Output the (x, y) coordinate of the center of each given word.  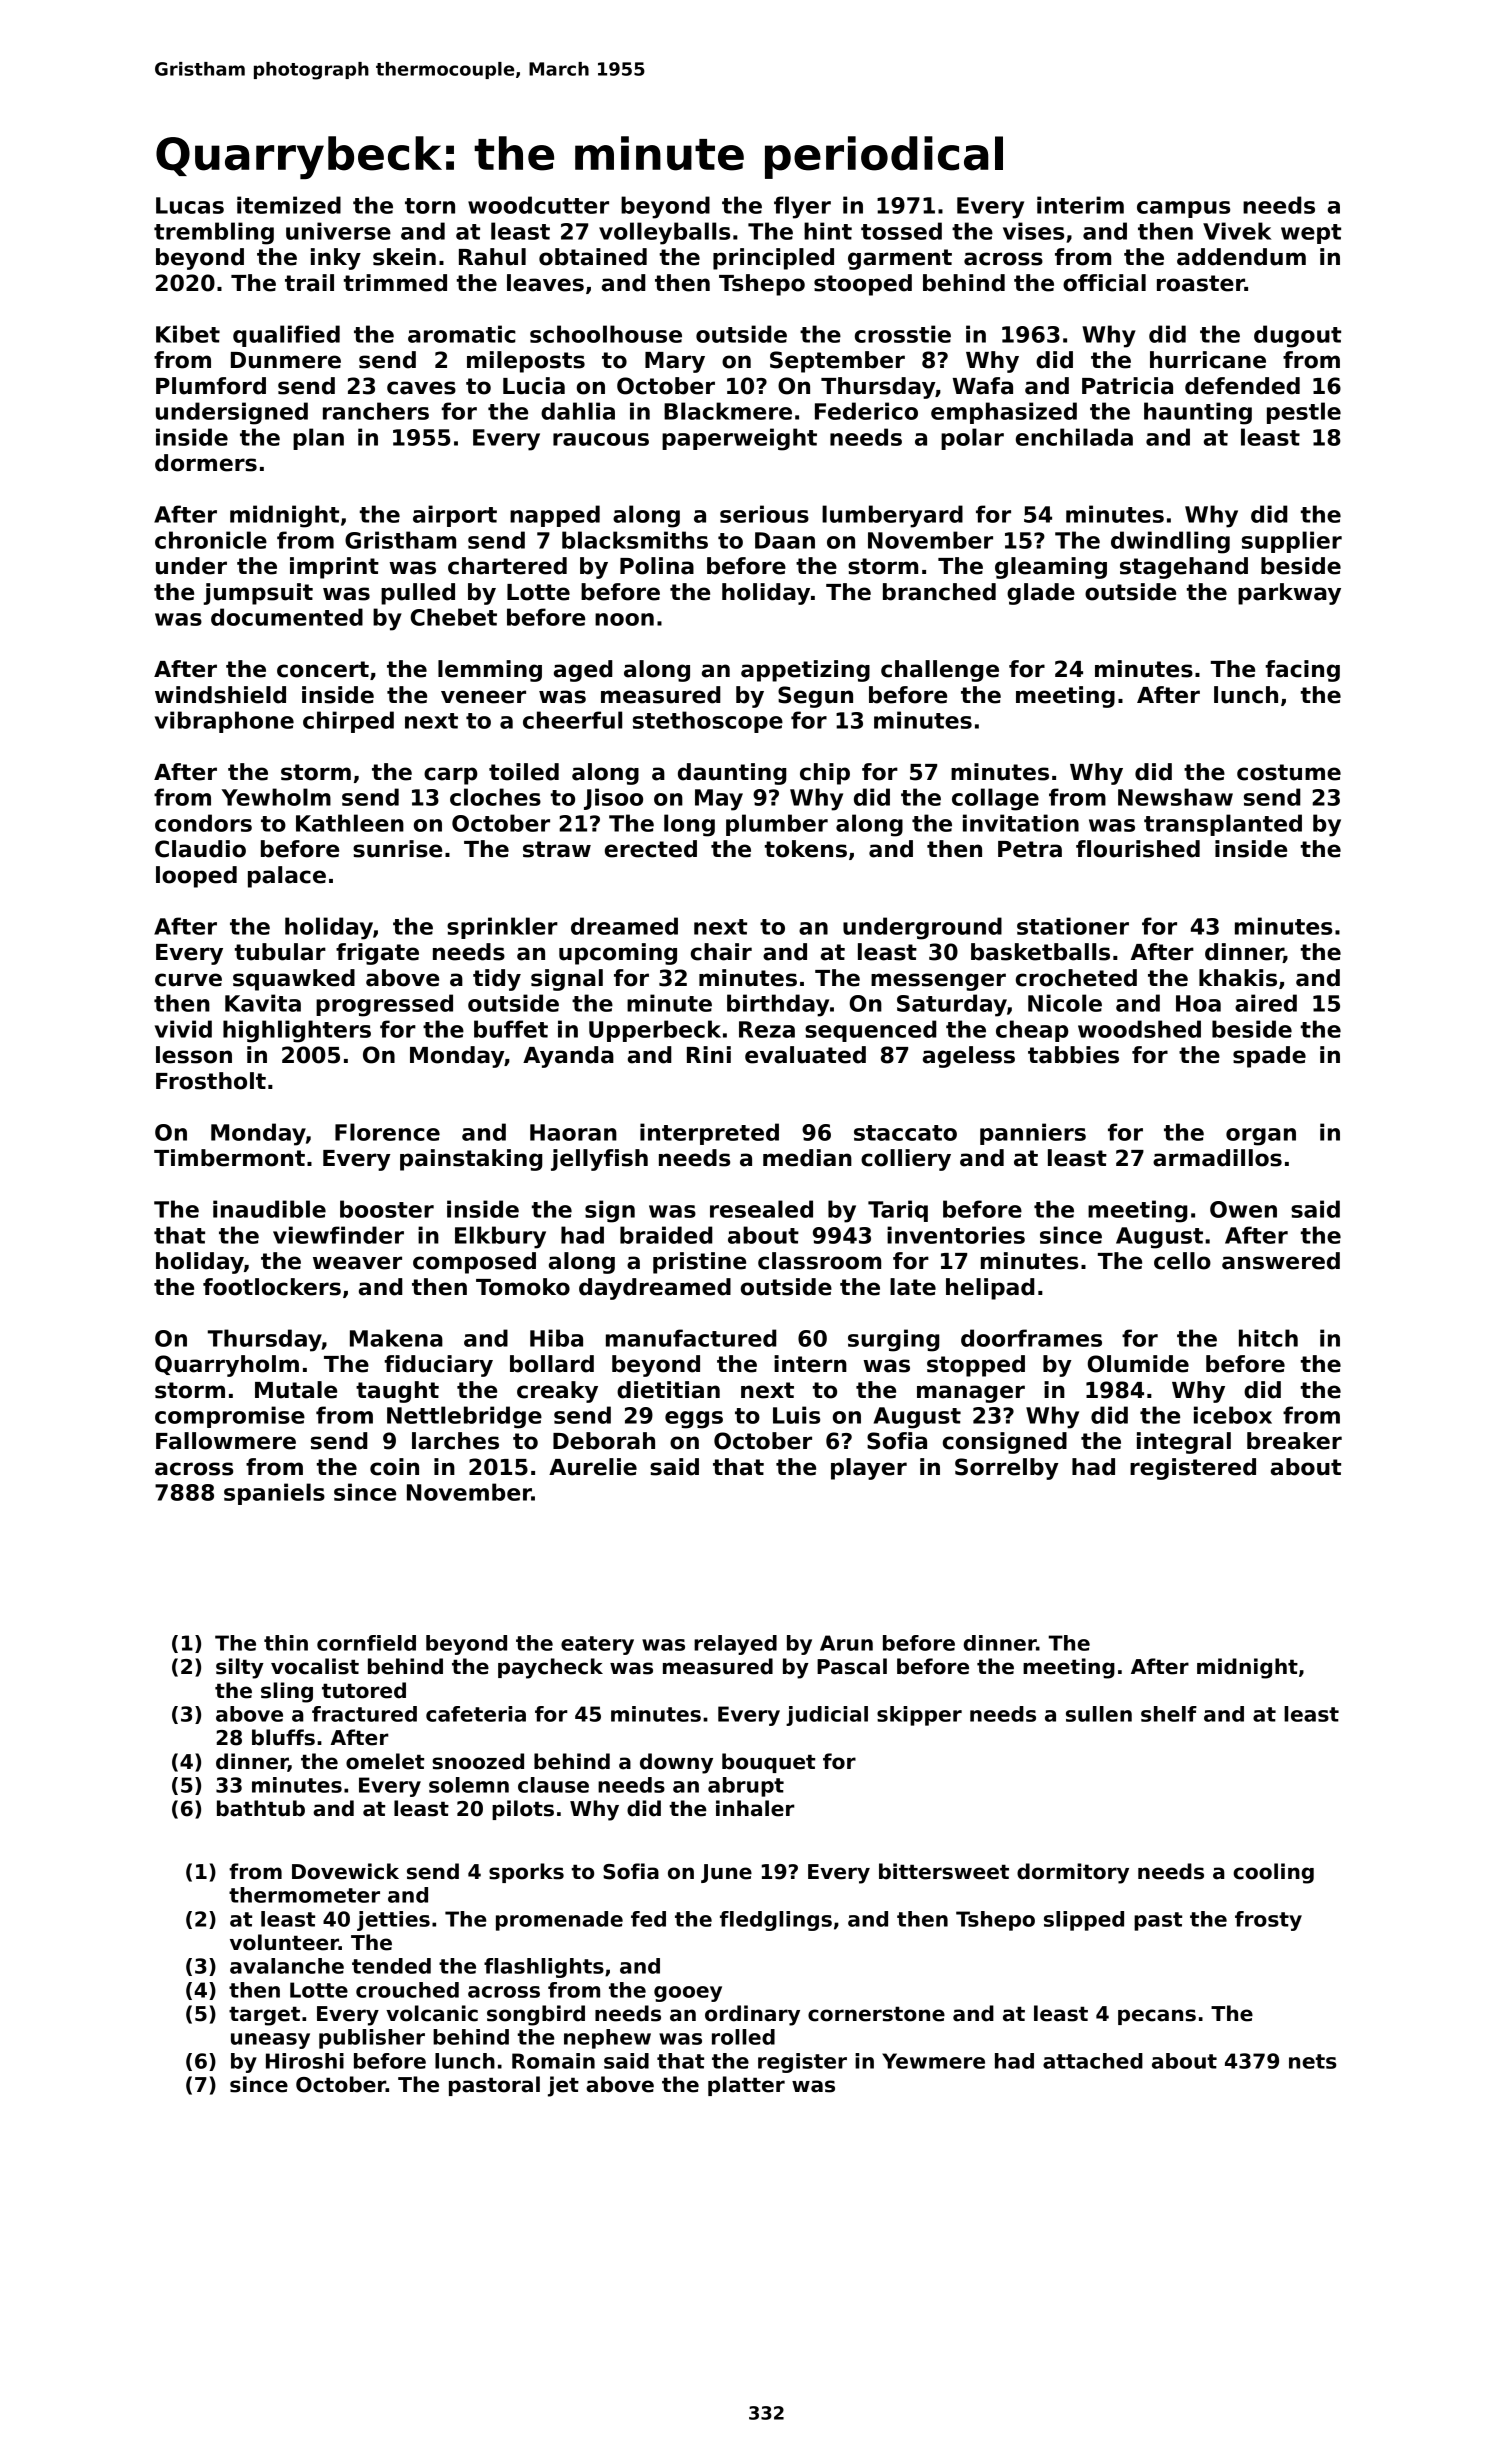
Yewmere (933, 2061)
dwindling (1170, 542)
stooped (863, 285)
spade (1269, 1057)
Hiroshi (305, 2061)
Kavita (263, 1003)
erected (651, 849)
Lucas (190, 205)
